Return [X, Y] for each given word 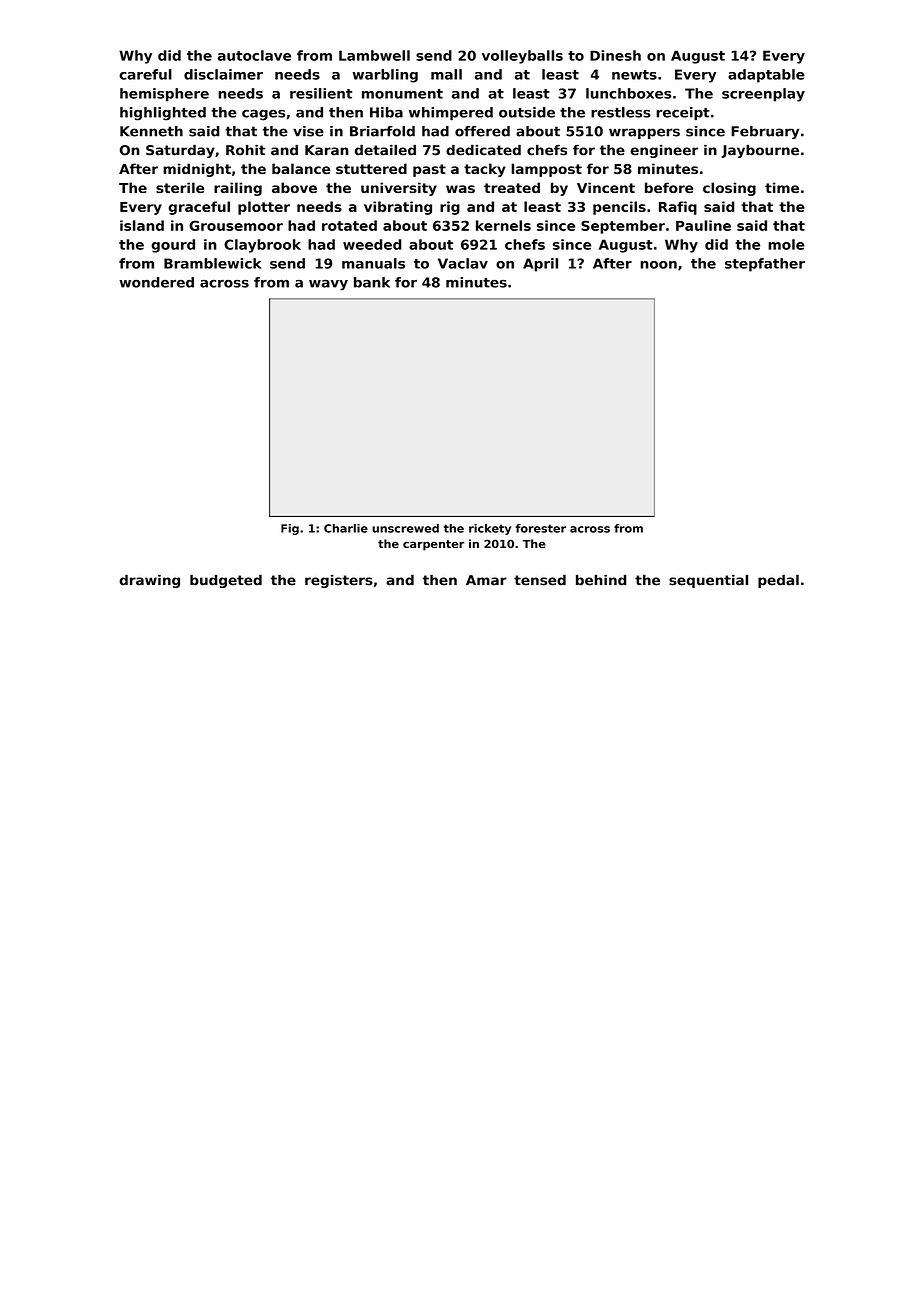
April [540, 265]
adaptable [766, 76]
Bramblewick [212, 263]
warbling [385, 76]
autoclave [254, 55]
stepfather [765, 265]
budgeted [226, 581]
